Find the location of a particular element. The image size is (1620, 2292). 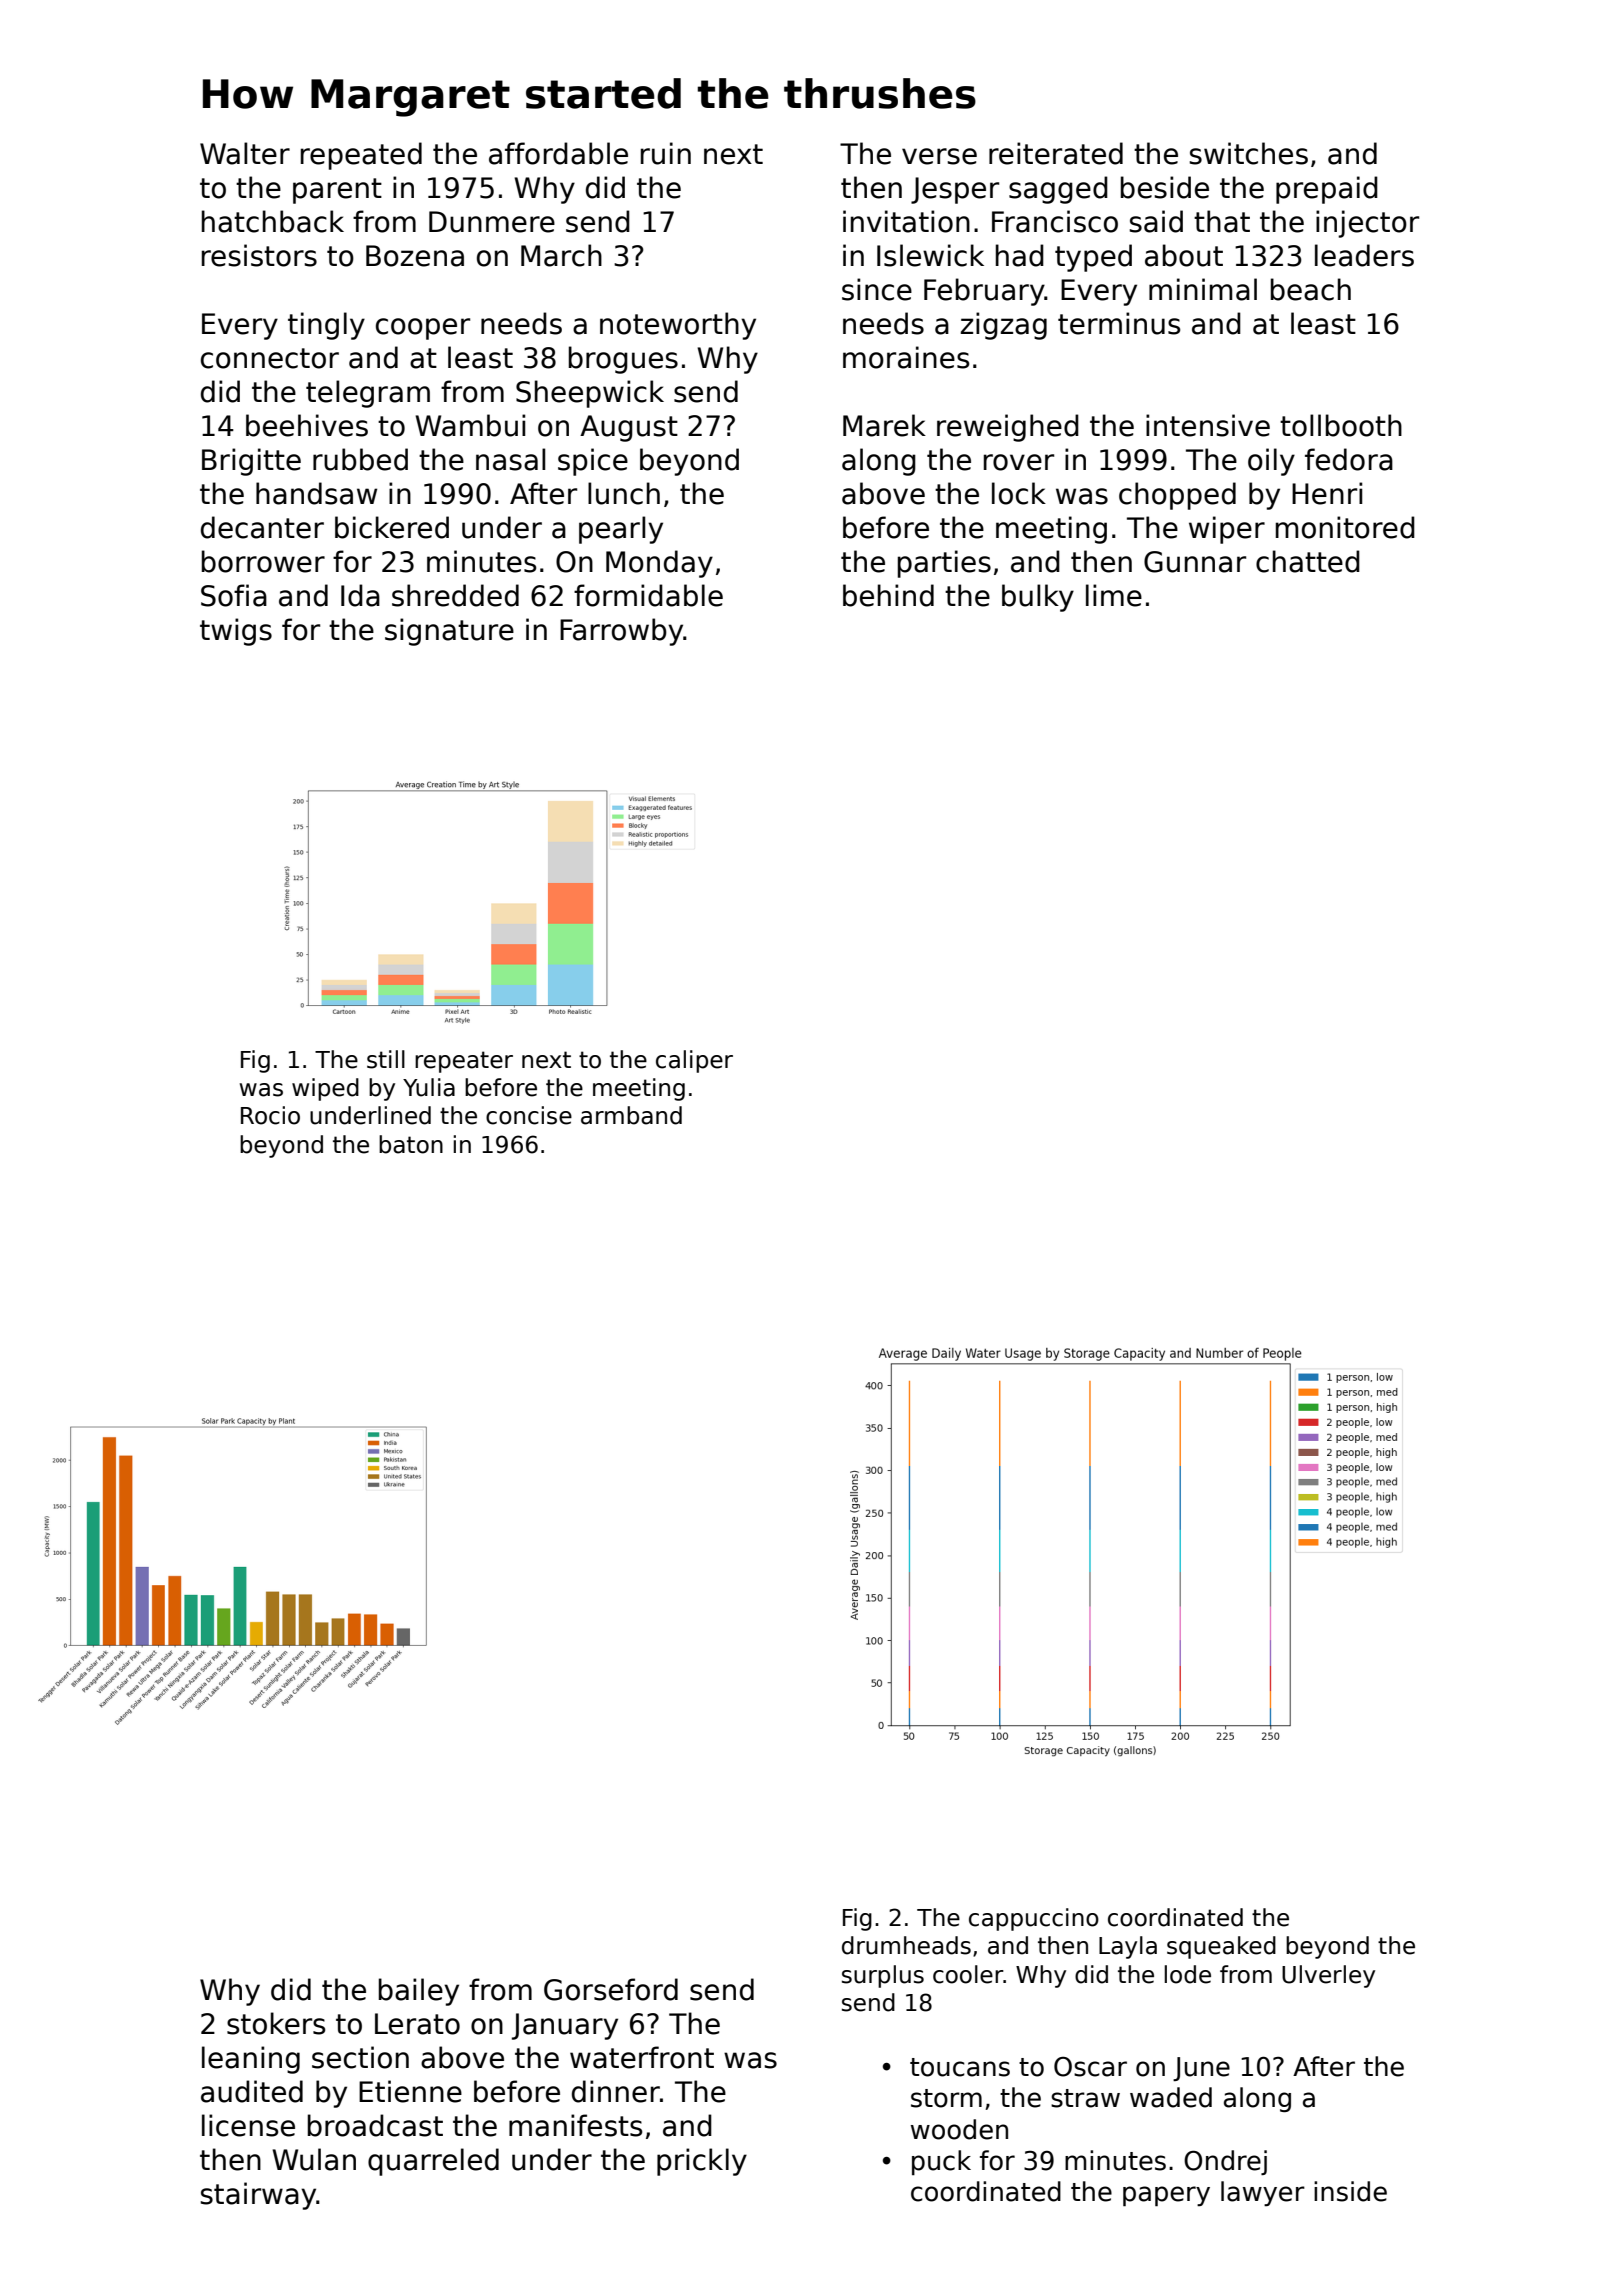

drumheads is located at coordinates (906, 1945).
